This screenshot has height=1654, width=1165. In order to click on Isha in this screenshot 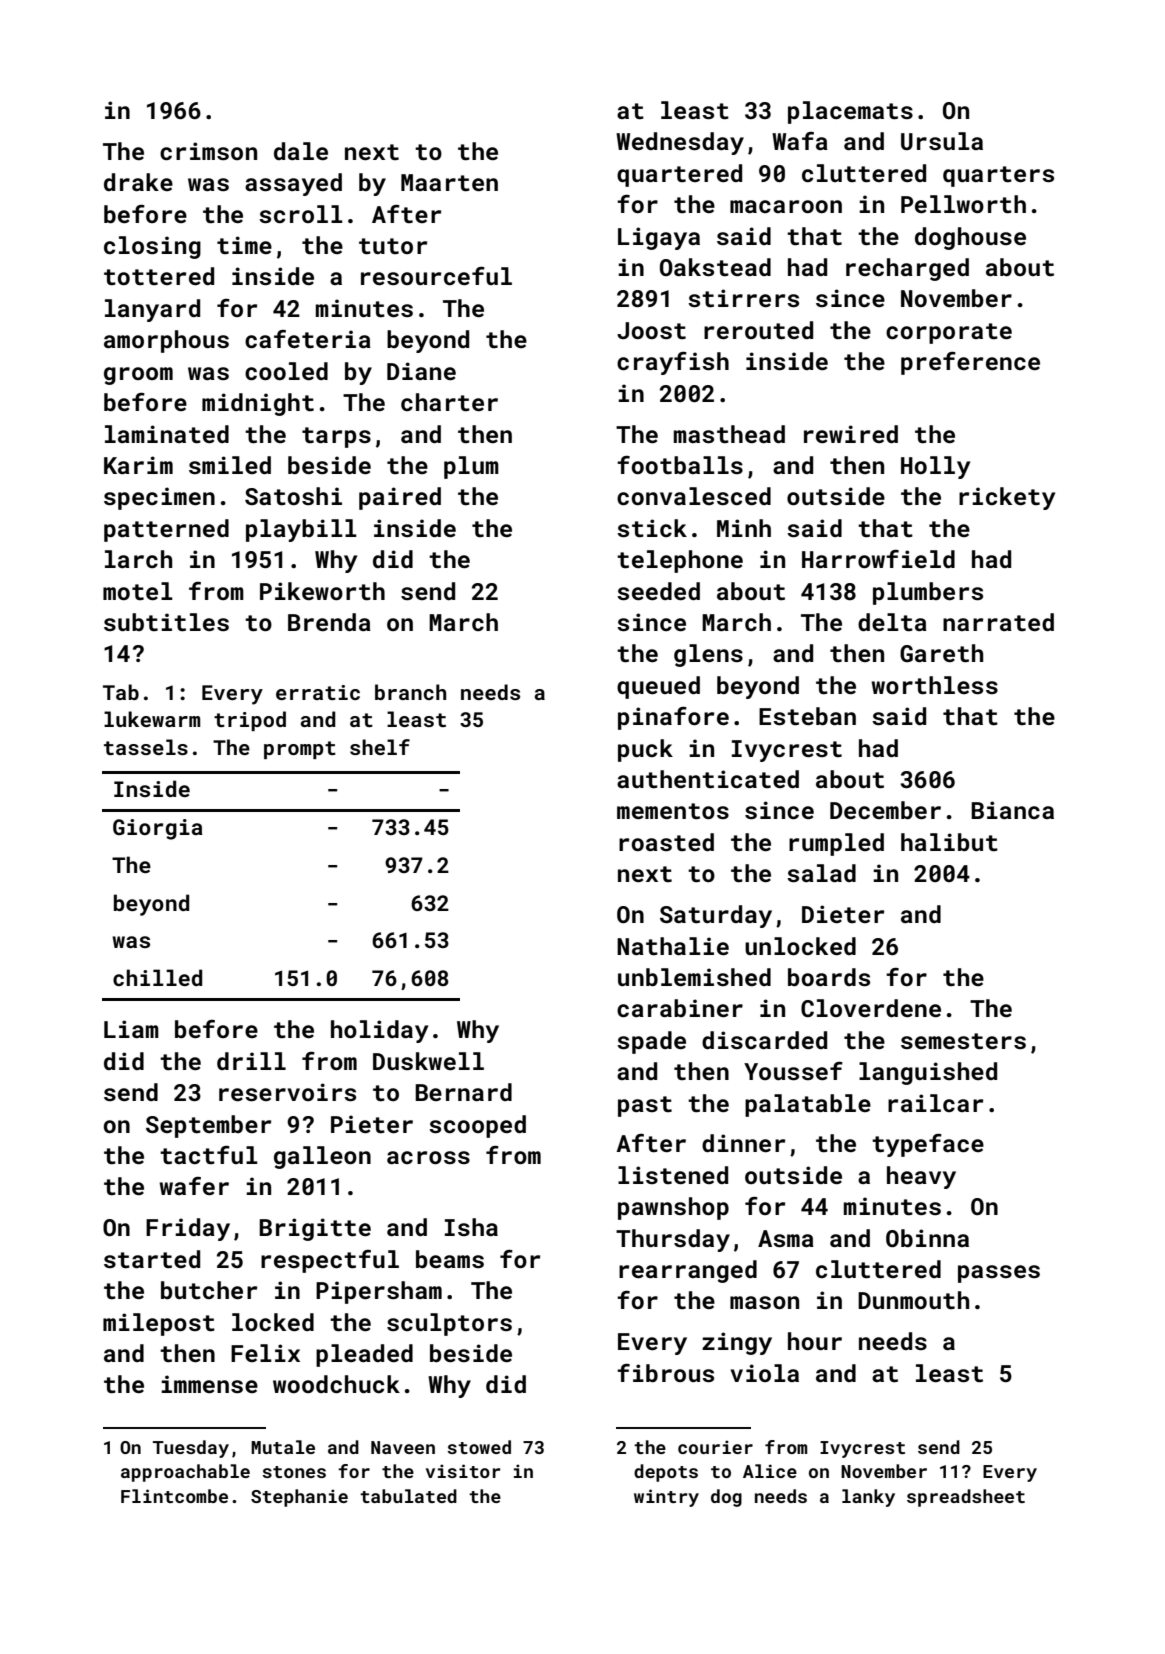, I will do `click(471, 1227)`.
